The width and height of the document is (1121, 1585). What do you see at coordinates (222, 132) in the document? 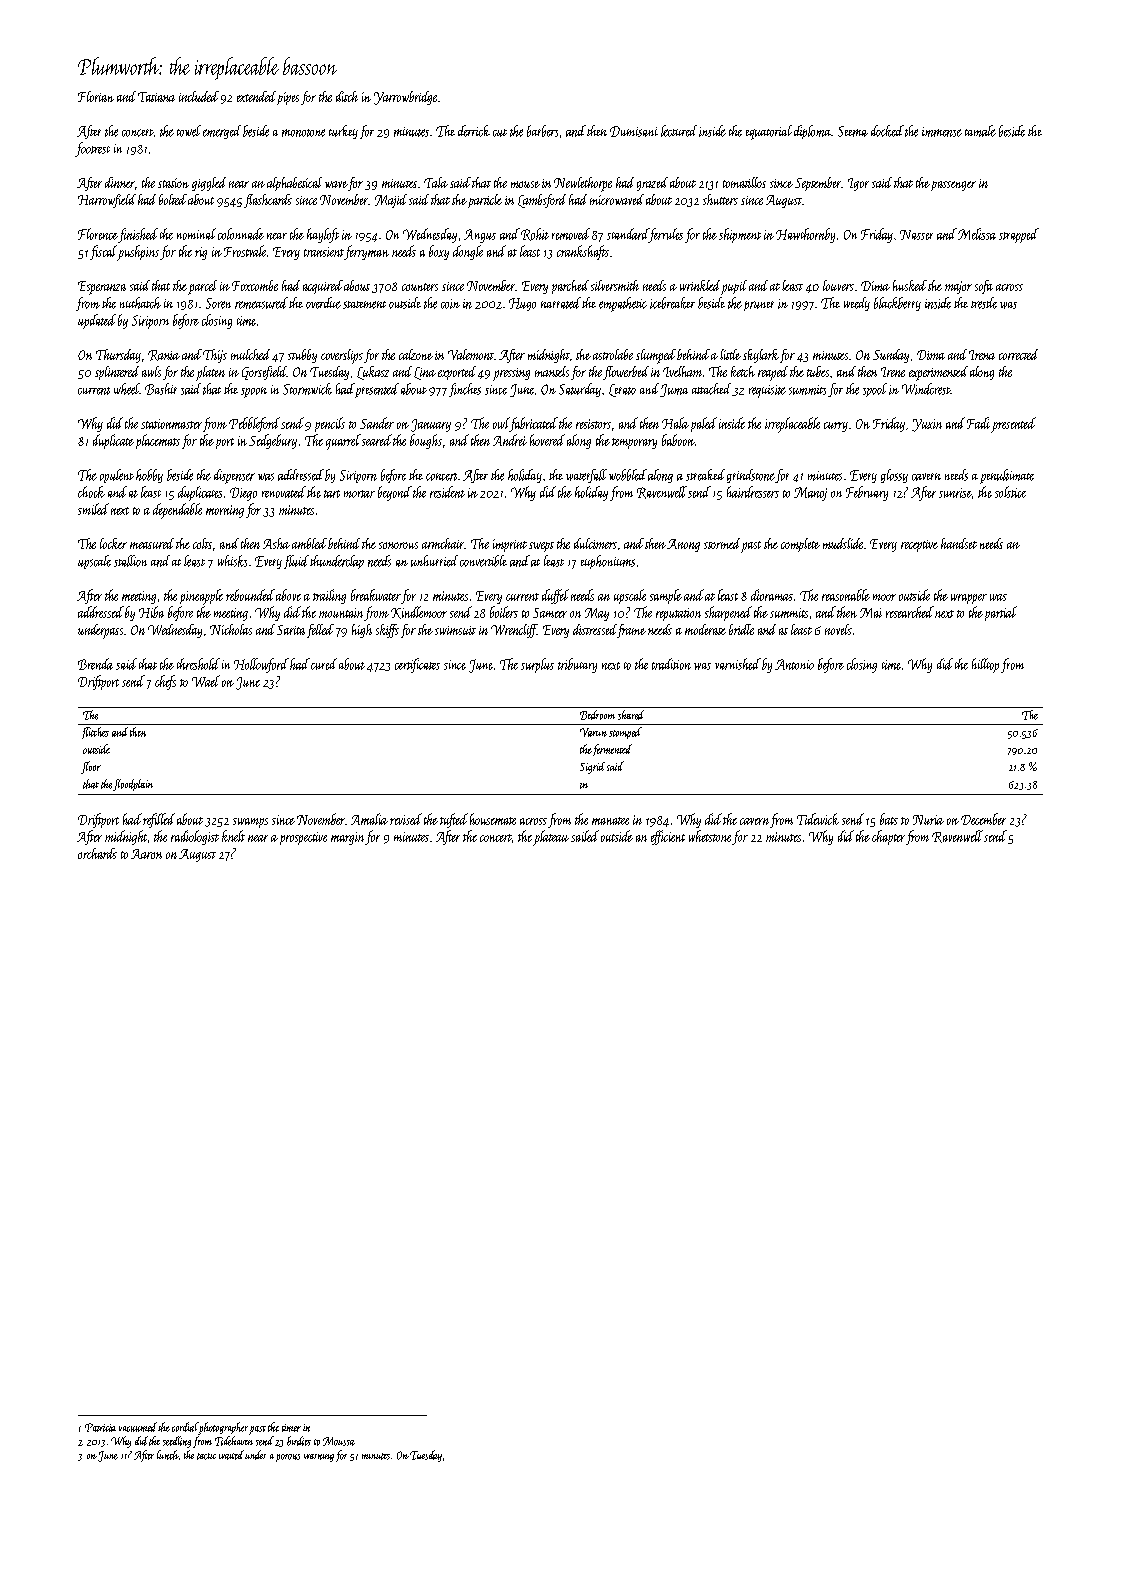
I see `emerged` at bounding box center [222, 132].
